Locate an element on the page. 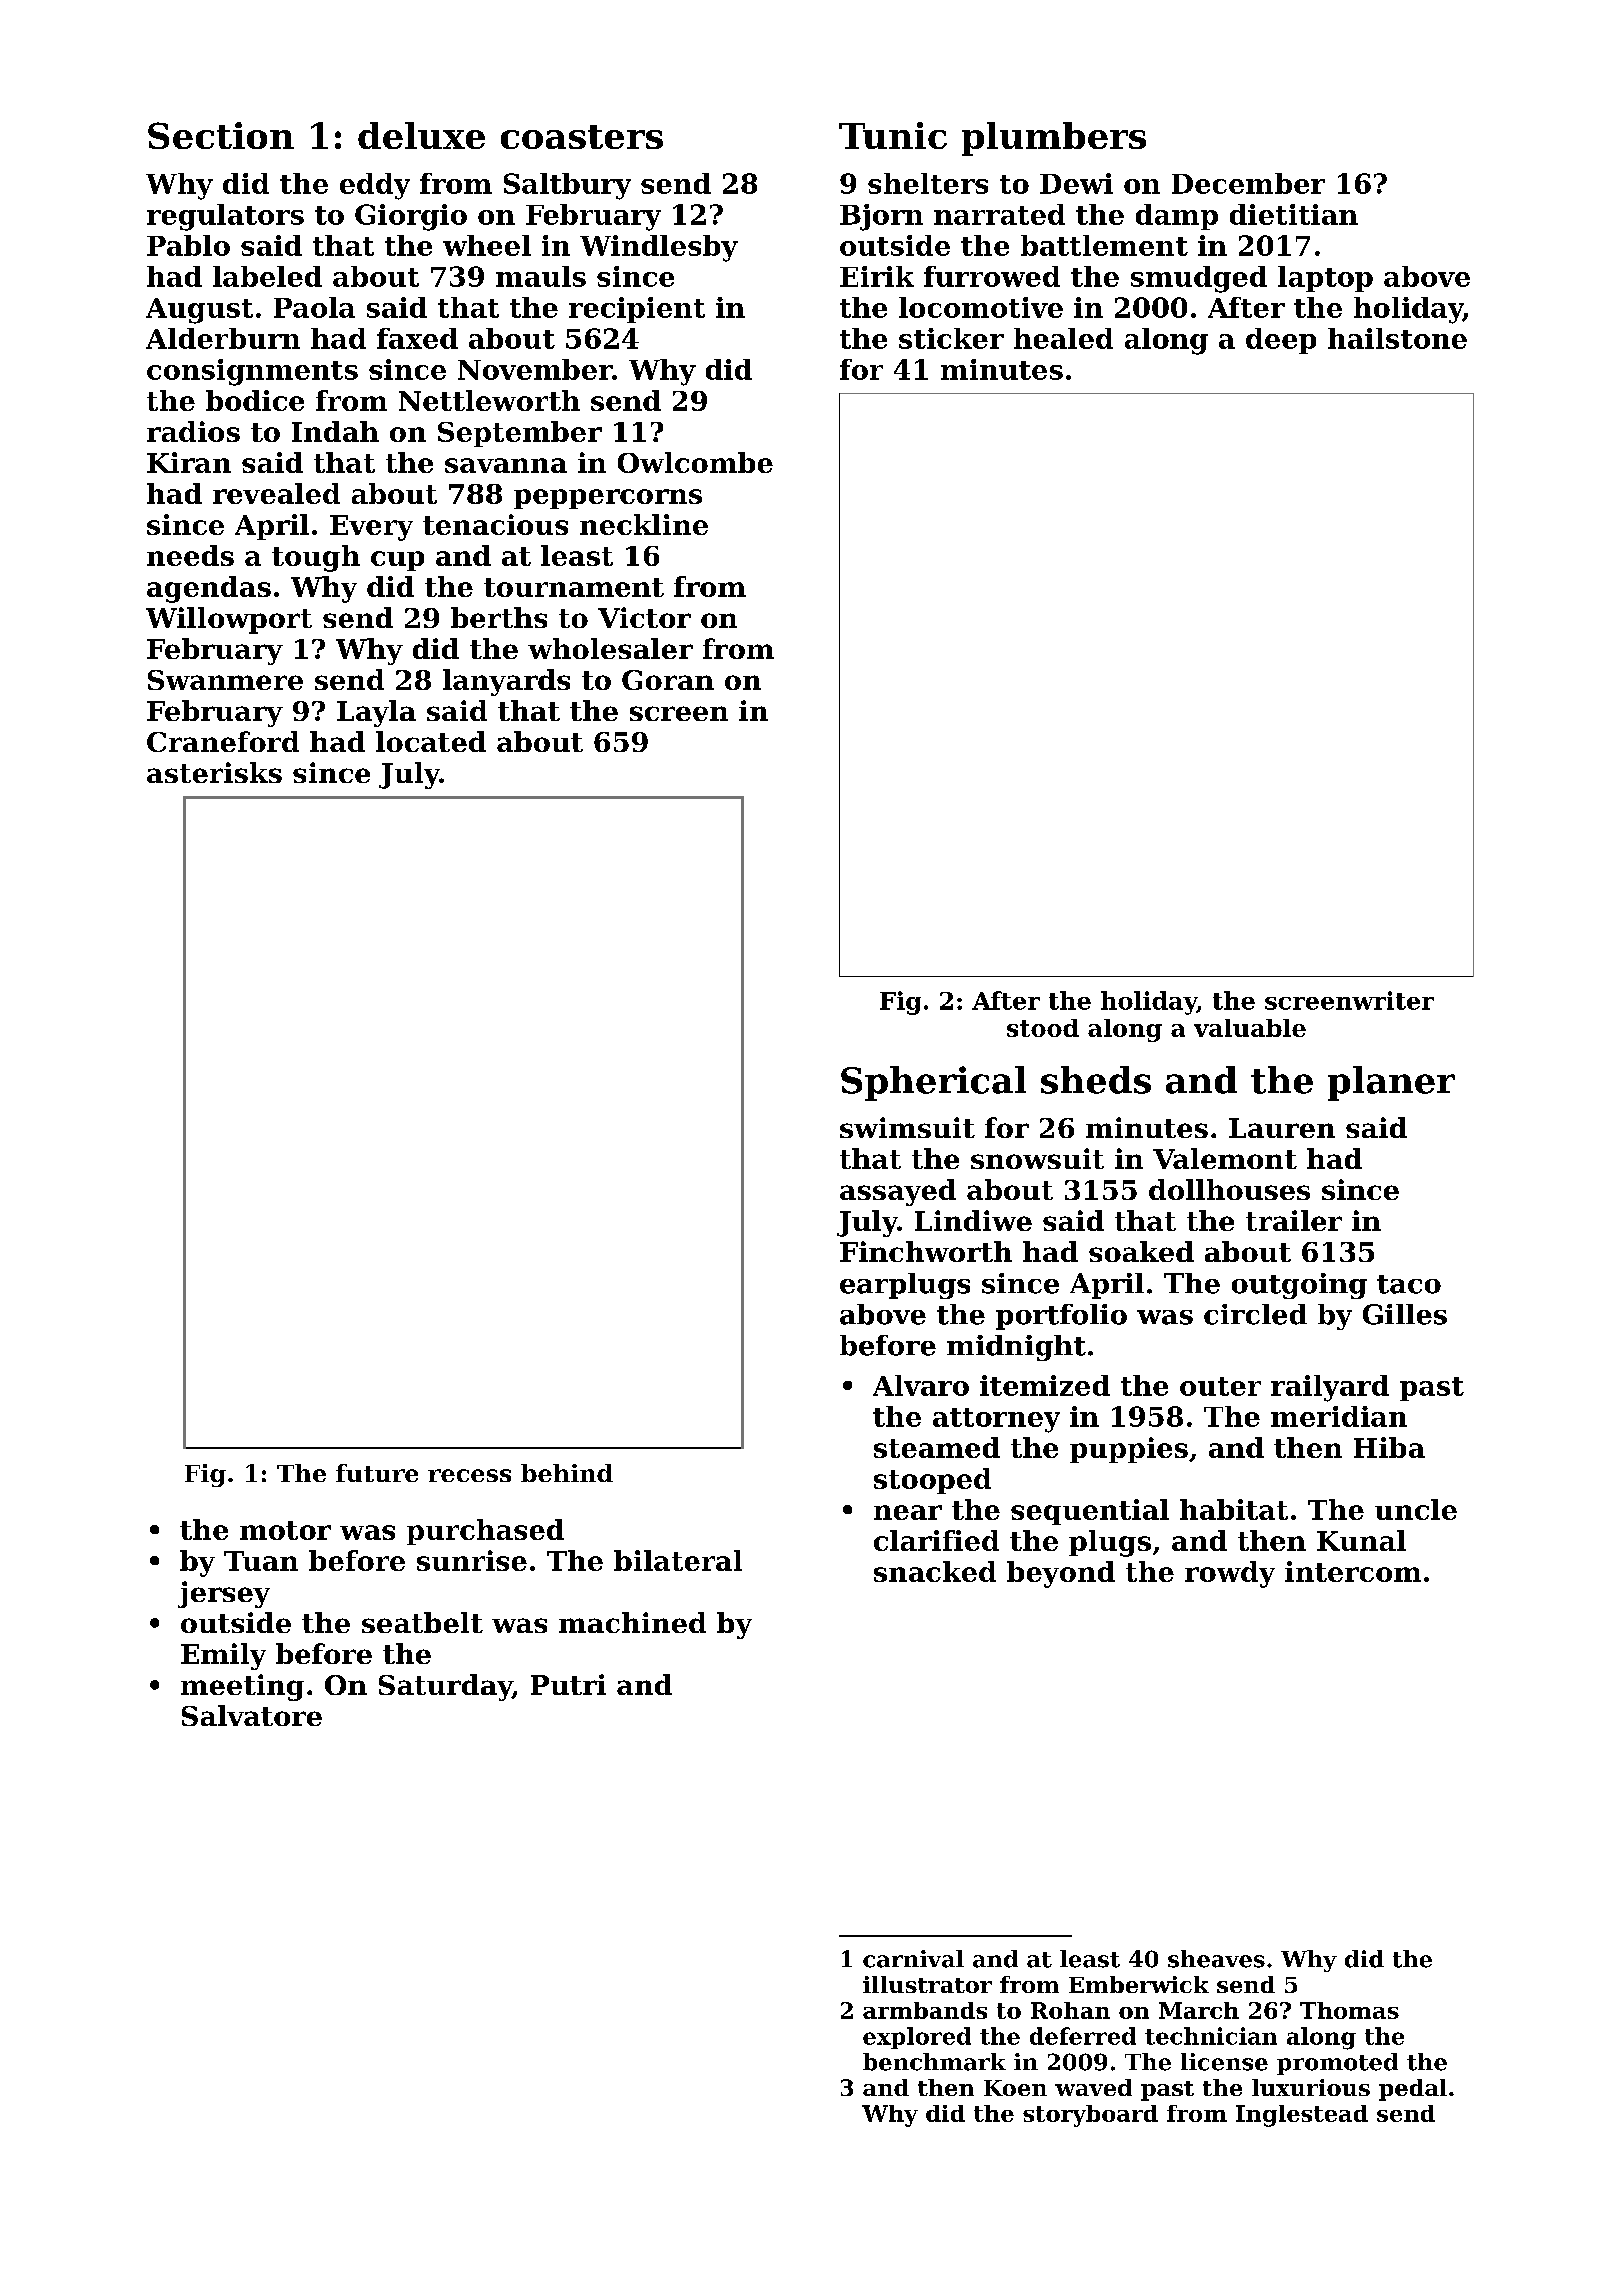  rowdy is located at coordinates (1230, 1574).
